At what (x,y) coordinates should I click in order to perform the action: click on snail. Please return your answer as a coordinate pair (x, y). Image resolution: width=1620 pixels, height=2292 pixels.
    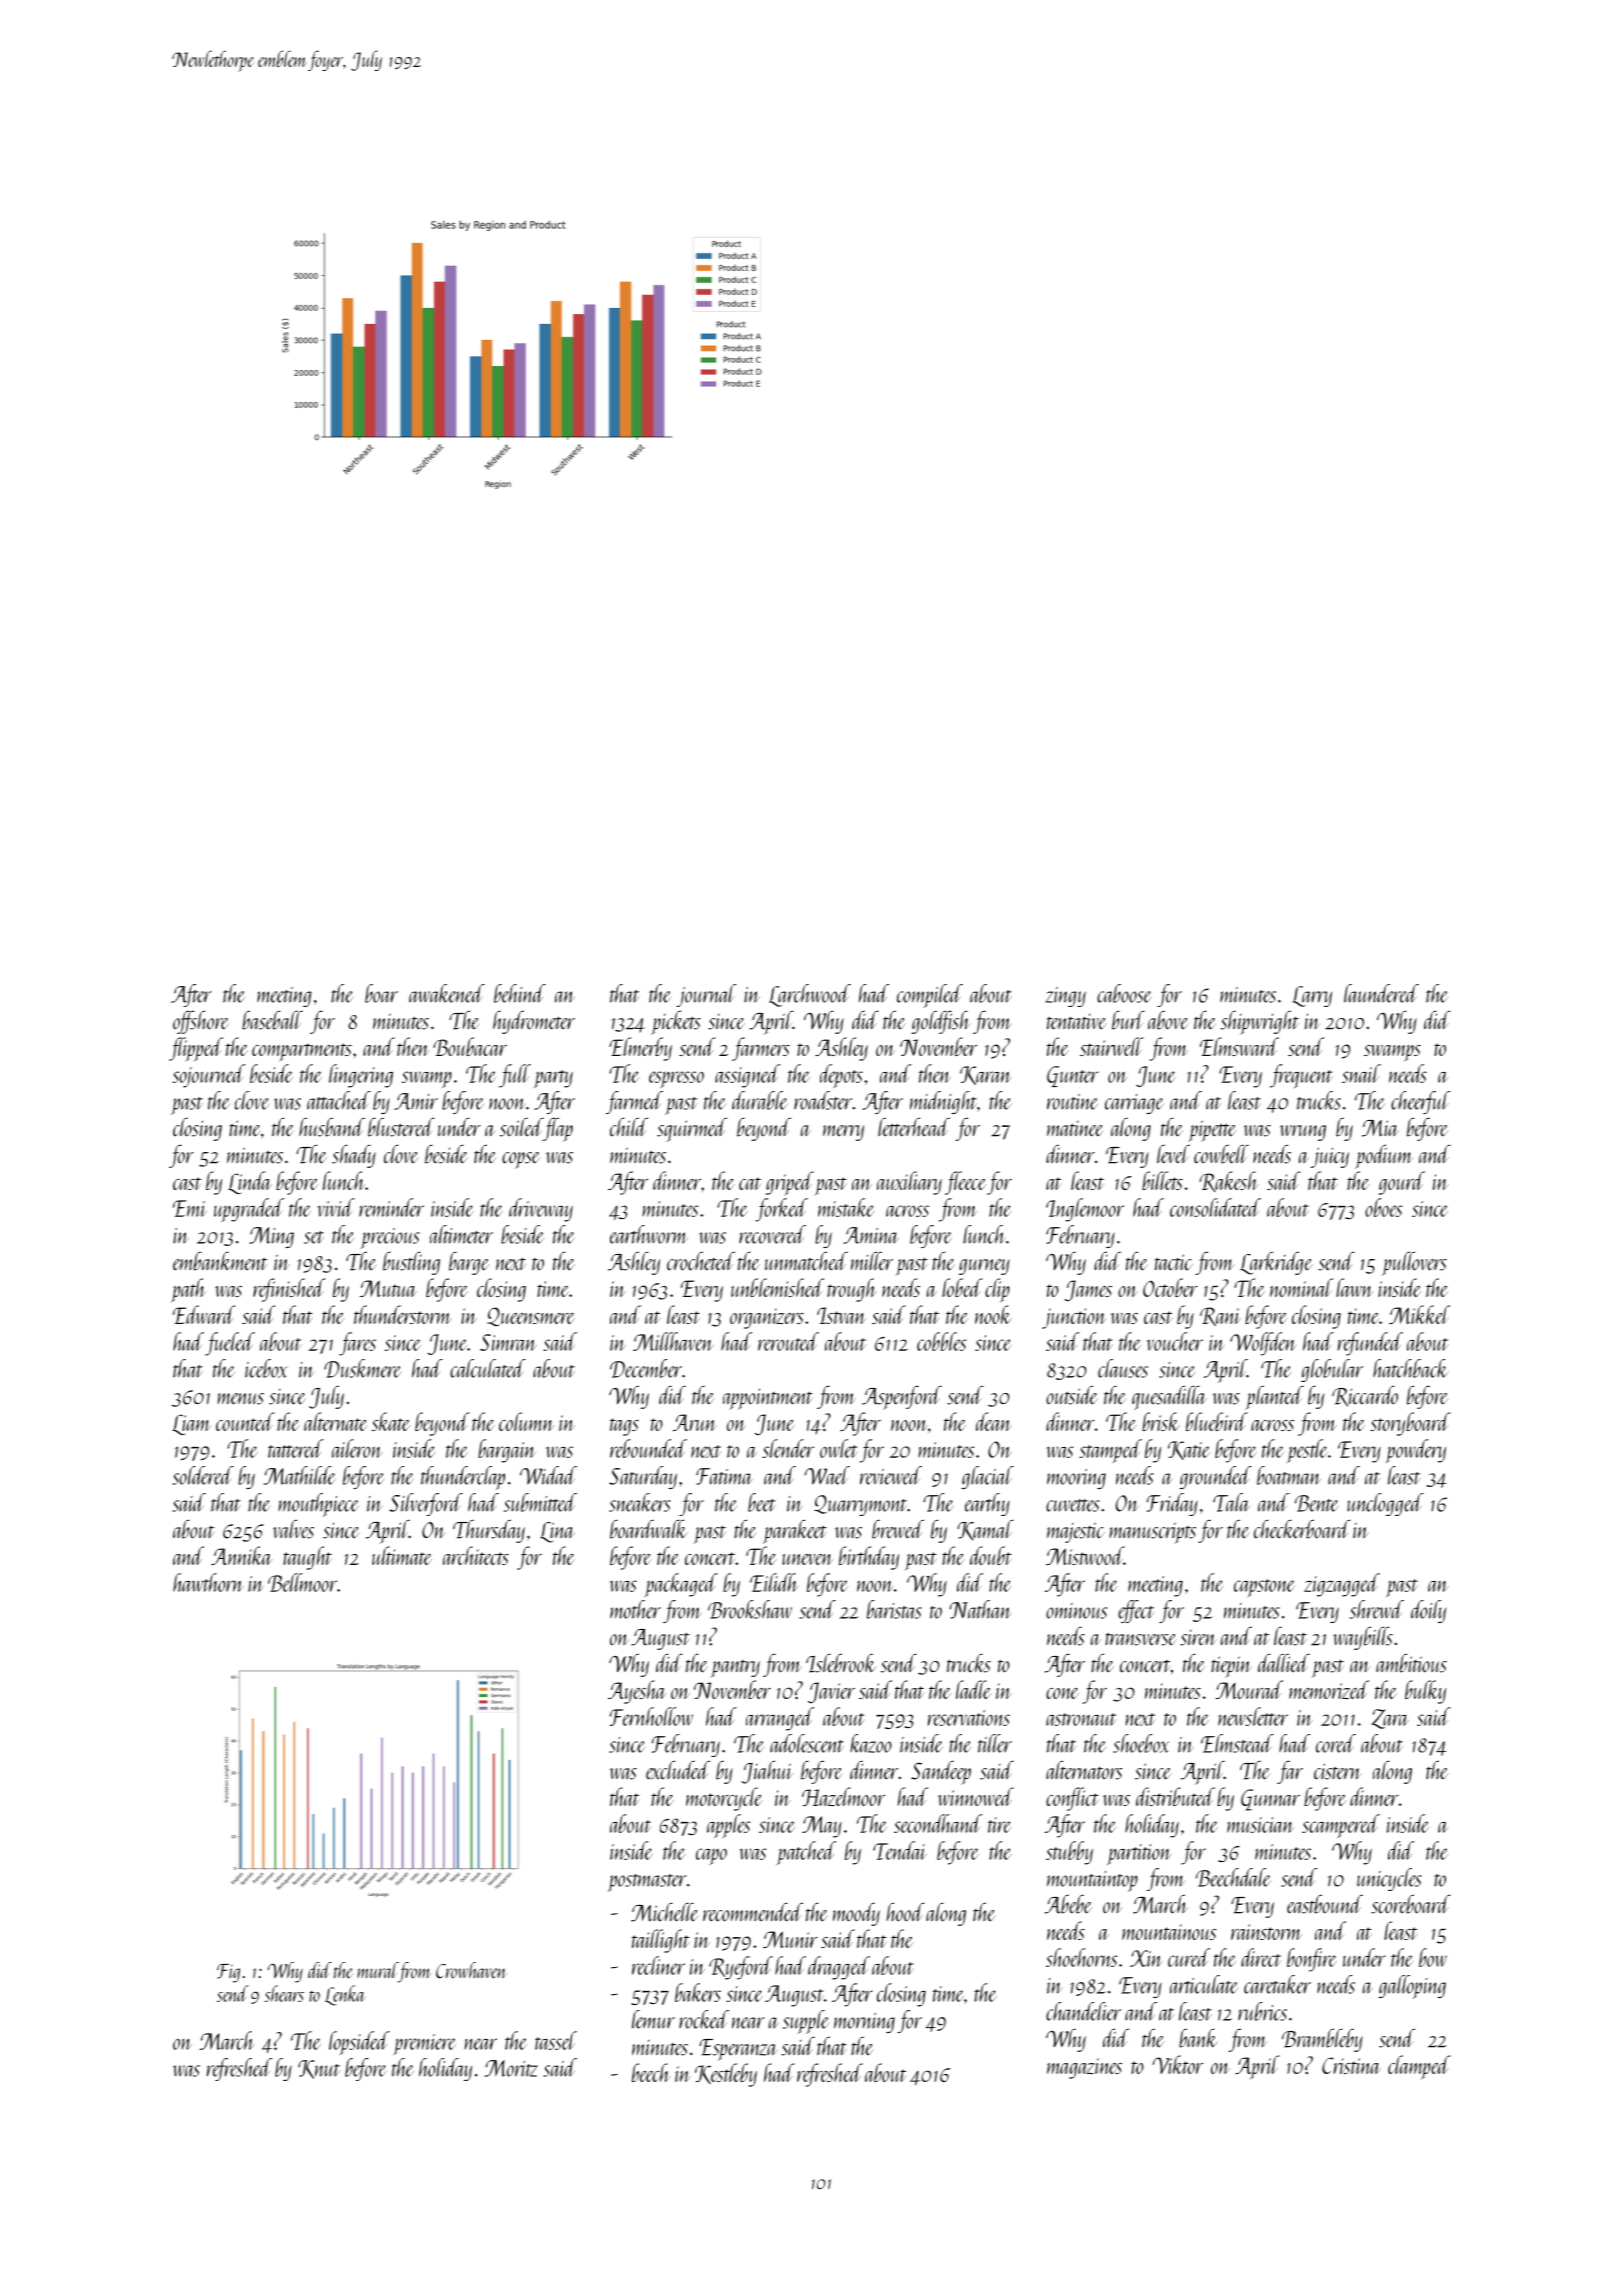
    Looking at the image, I should click on (1361, 1073).
